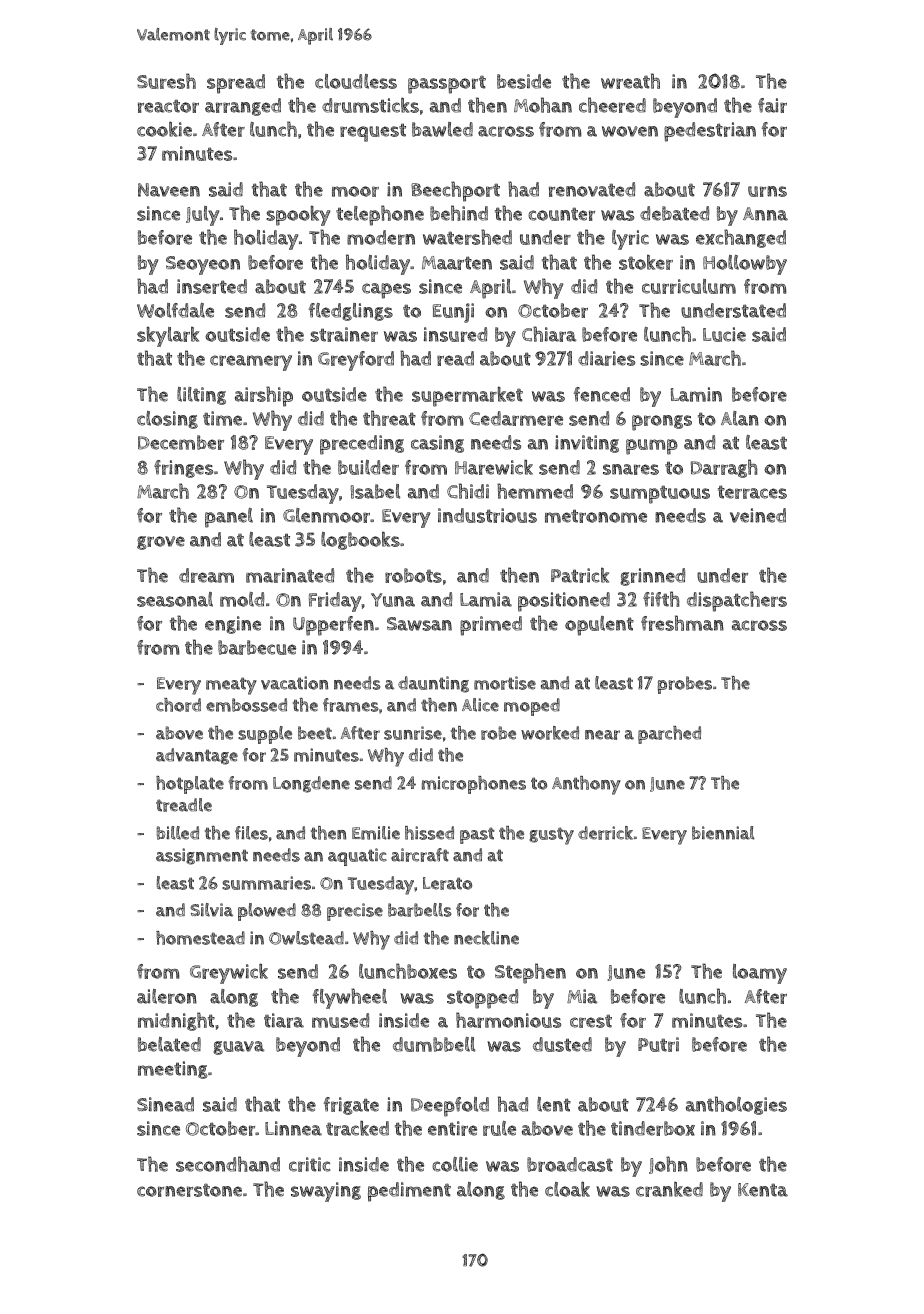 The width and height of the screenshot is (924, 1314). What do you see at coordinates (674, 213) in the screenshot?
I see `debated` at bounding box center [674, 213].
